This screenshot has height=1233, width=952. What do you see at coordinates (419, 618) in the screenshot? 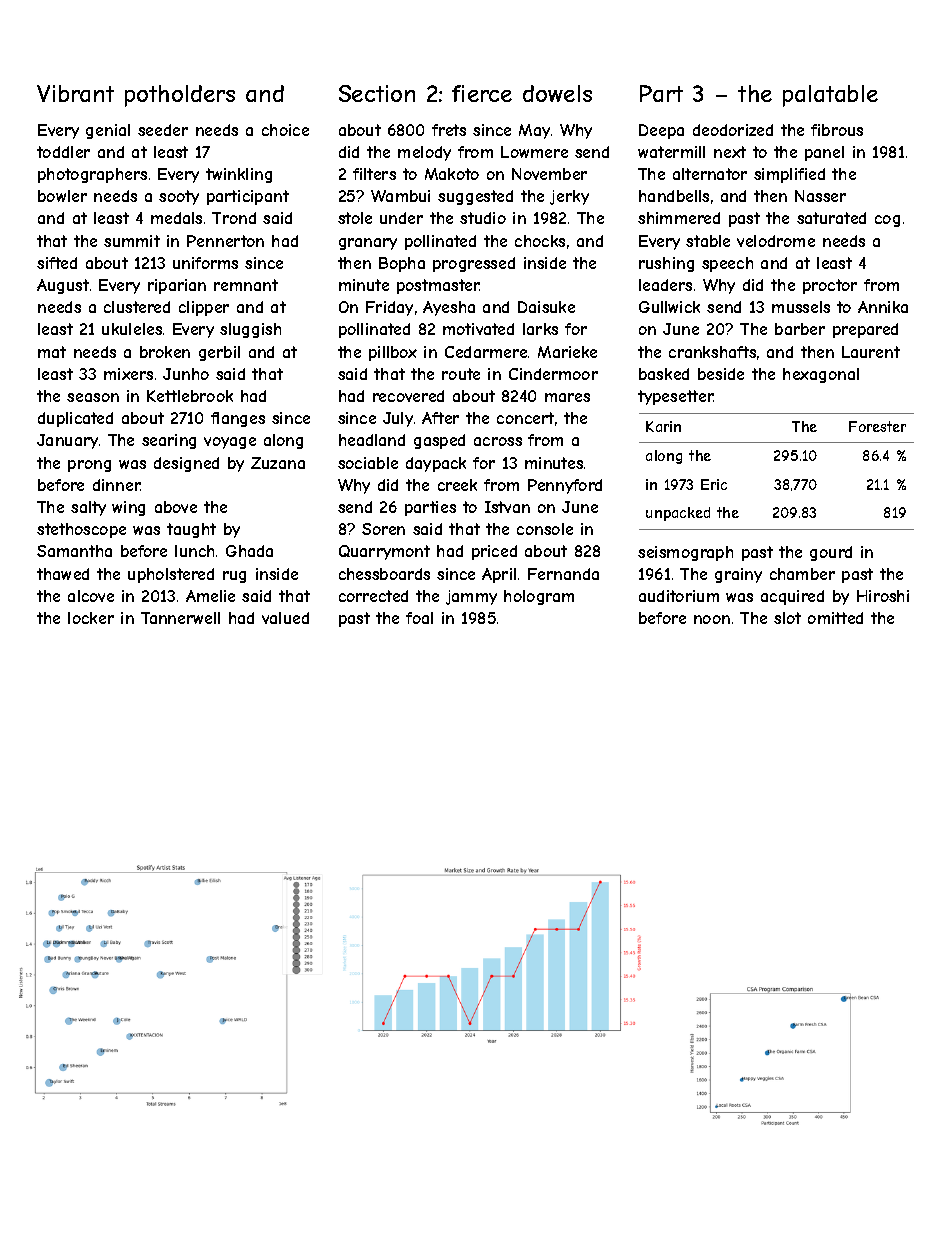
I see `foal` at bounding box center [419, 618].
